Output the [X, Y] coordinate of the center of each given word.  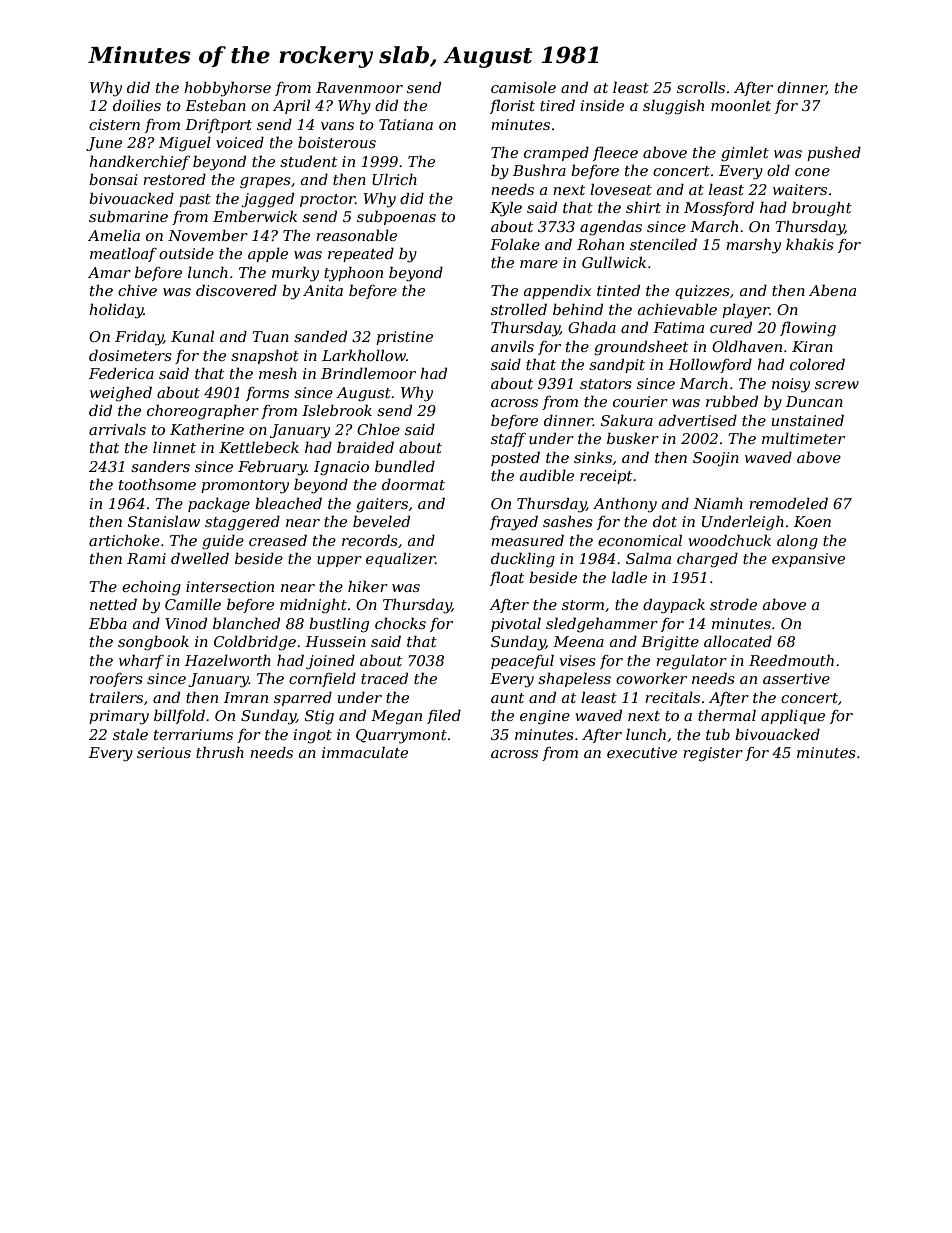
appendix [557, 291]
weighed [121, 394]
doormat [413, 484]
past [195, 200]
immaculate [365, 752]
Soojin [716, 459]
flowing [808, 329]
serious [164, 752]
